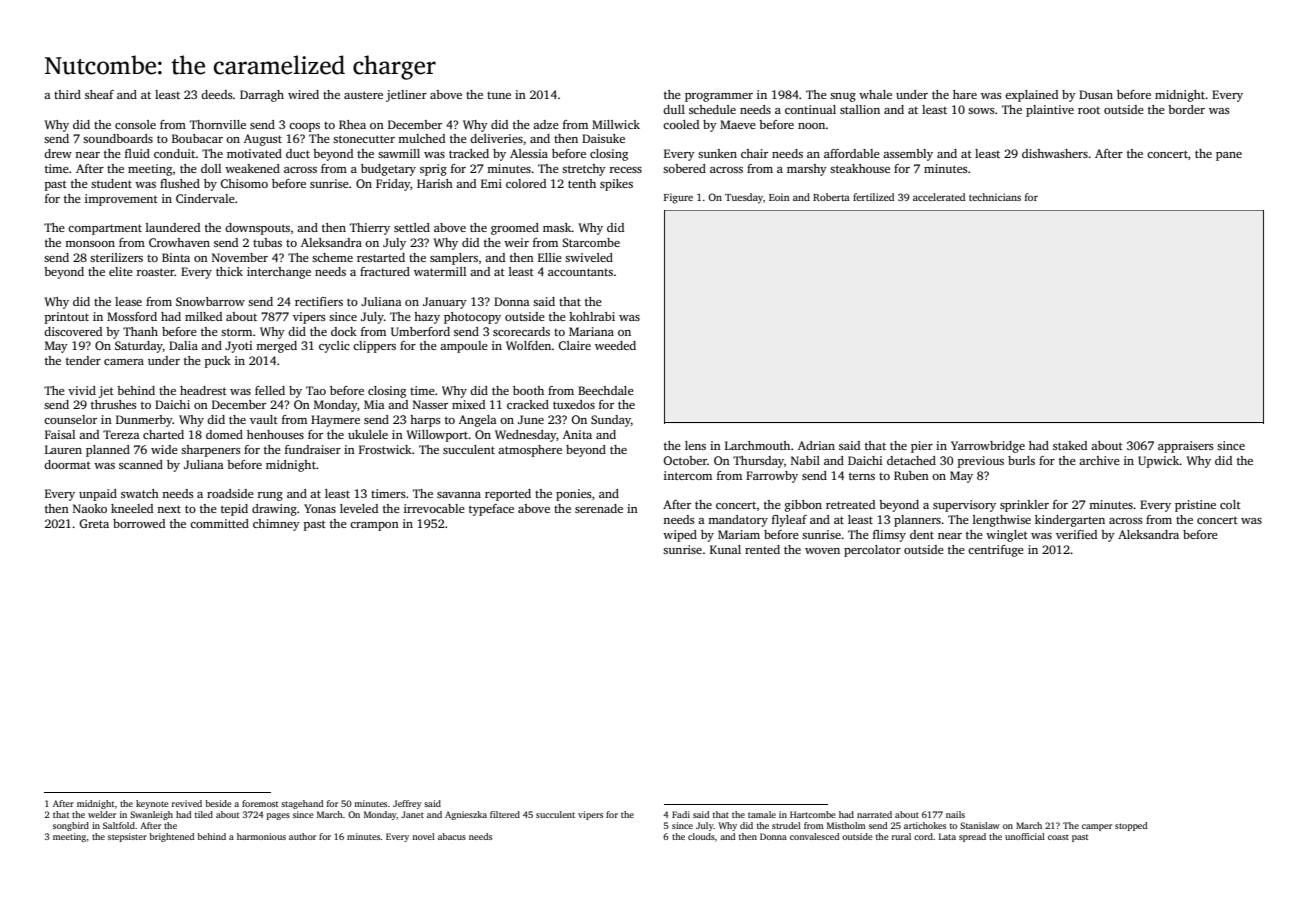 The width and height of the screenshot is (1308, 924). What do you see at coordinates (210, 451) in the screenshot?
I see `sharpeners` at bounding box center [210, 451].
